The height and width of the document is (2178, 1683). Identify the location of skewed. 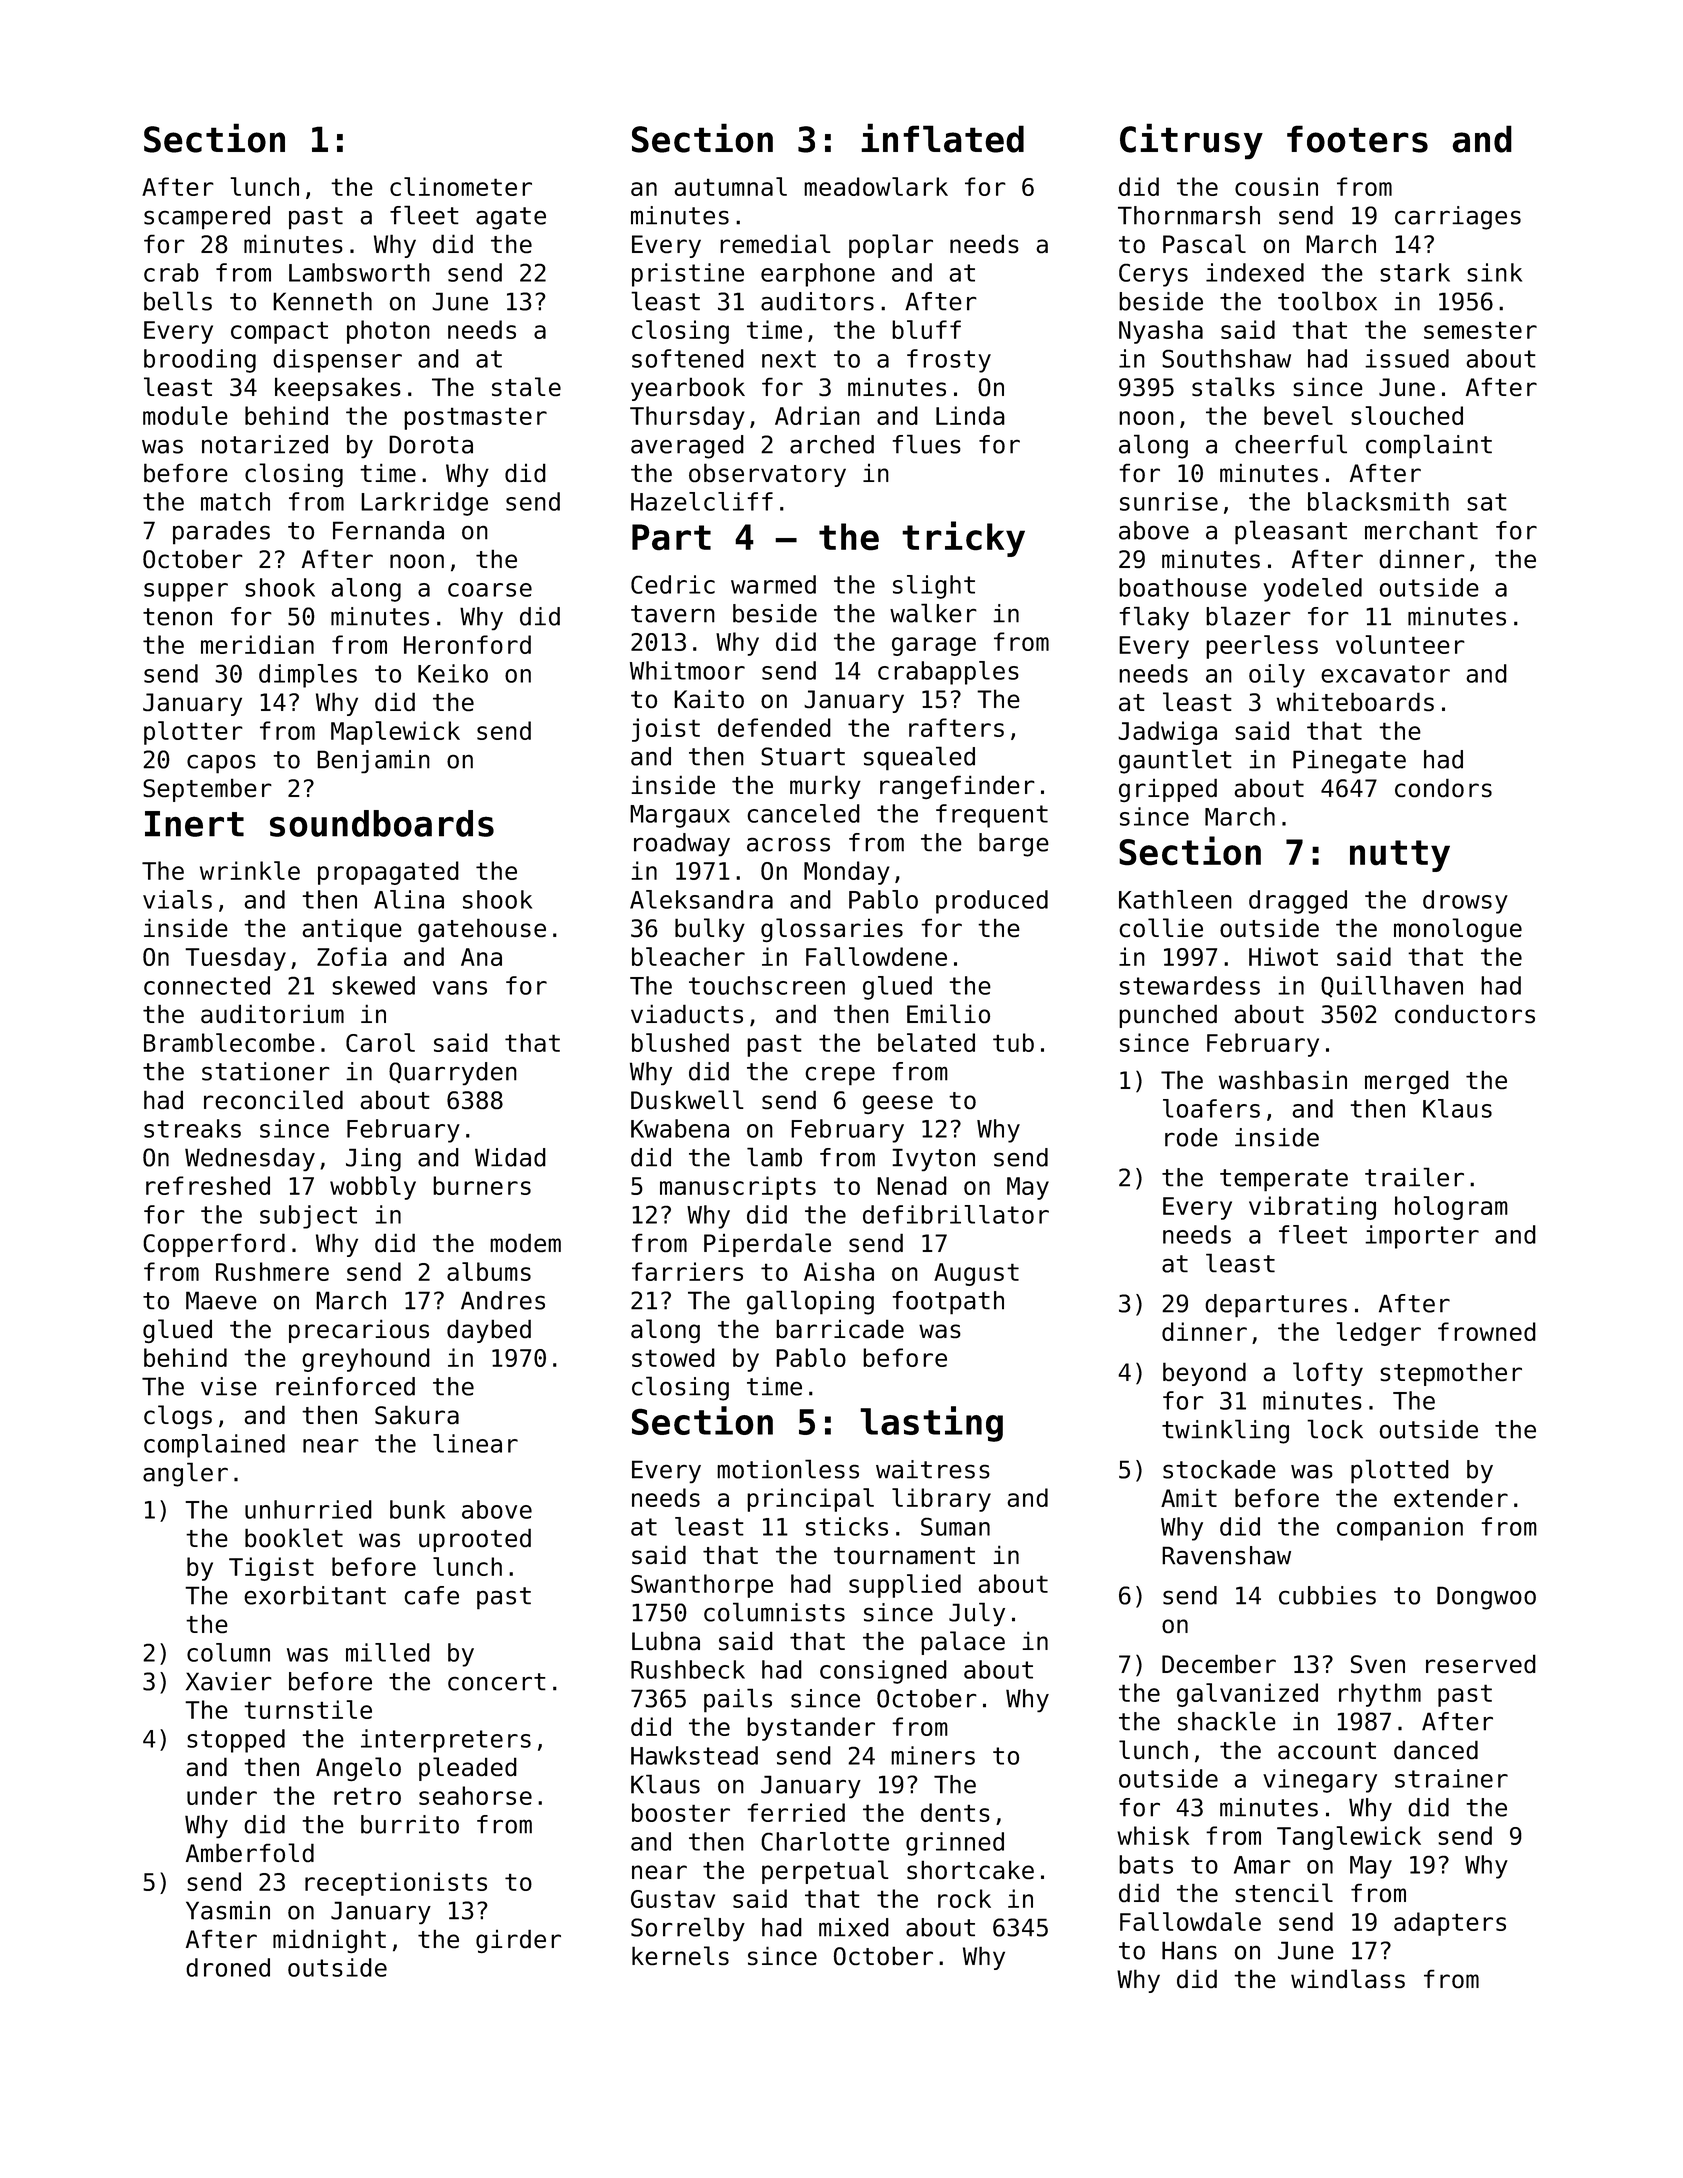
(373, 985).
